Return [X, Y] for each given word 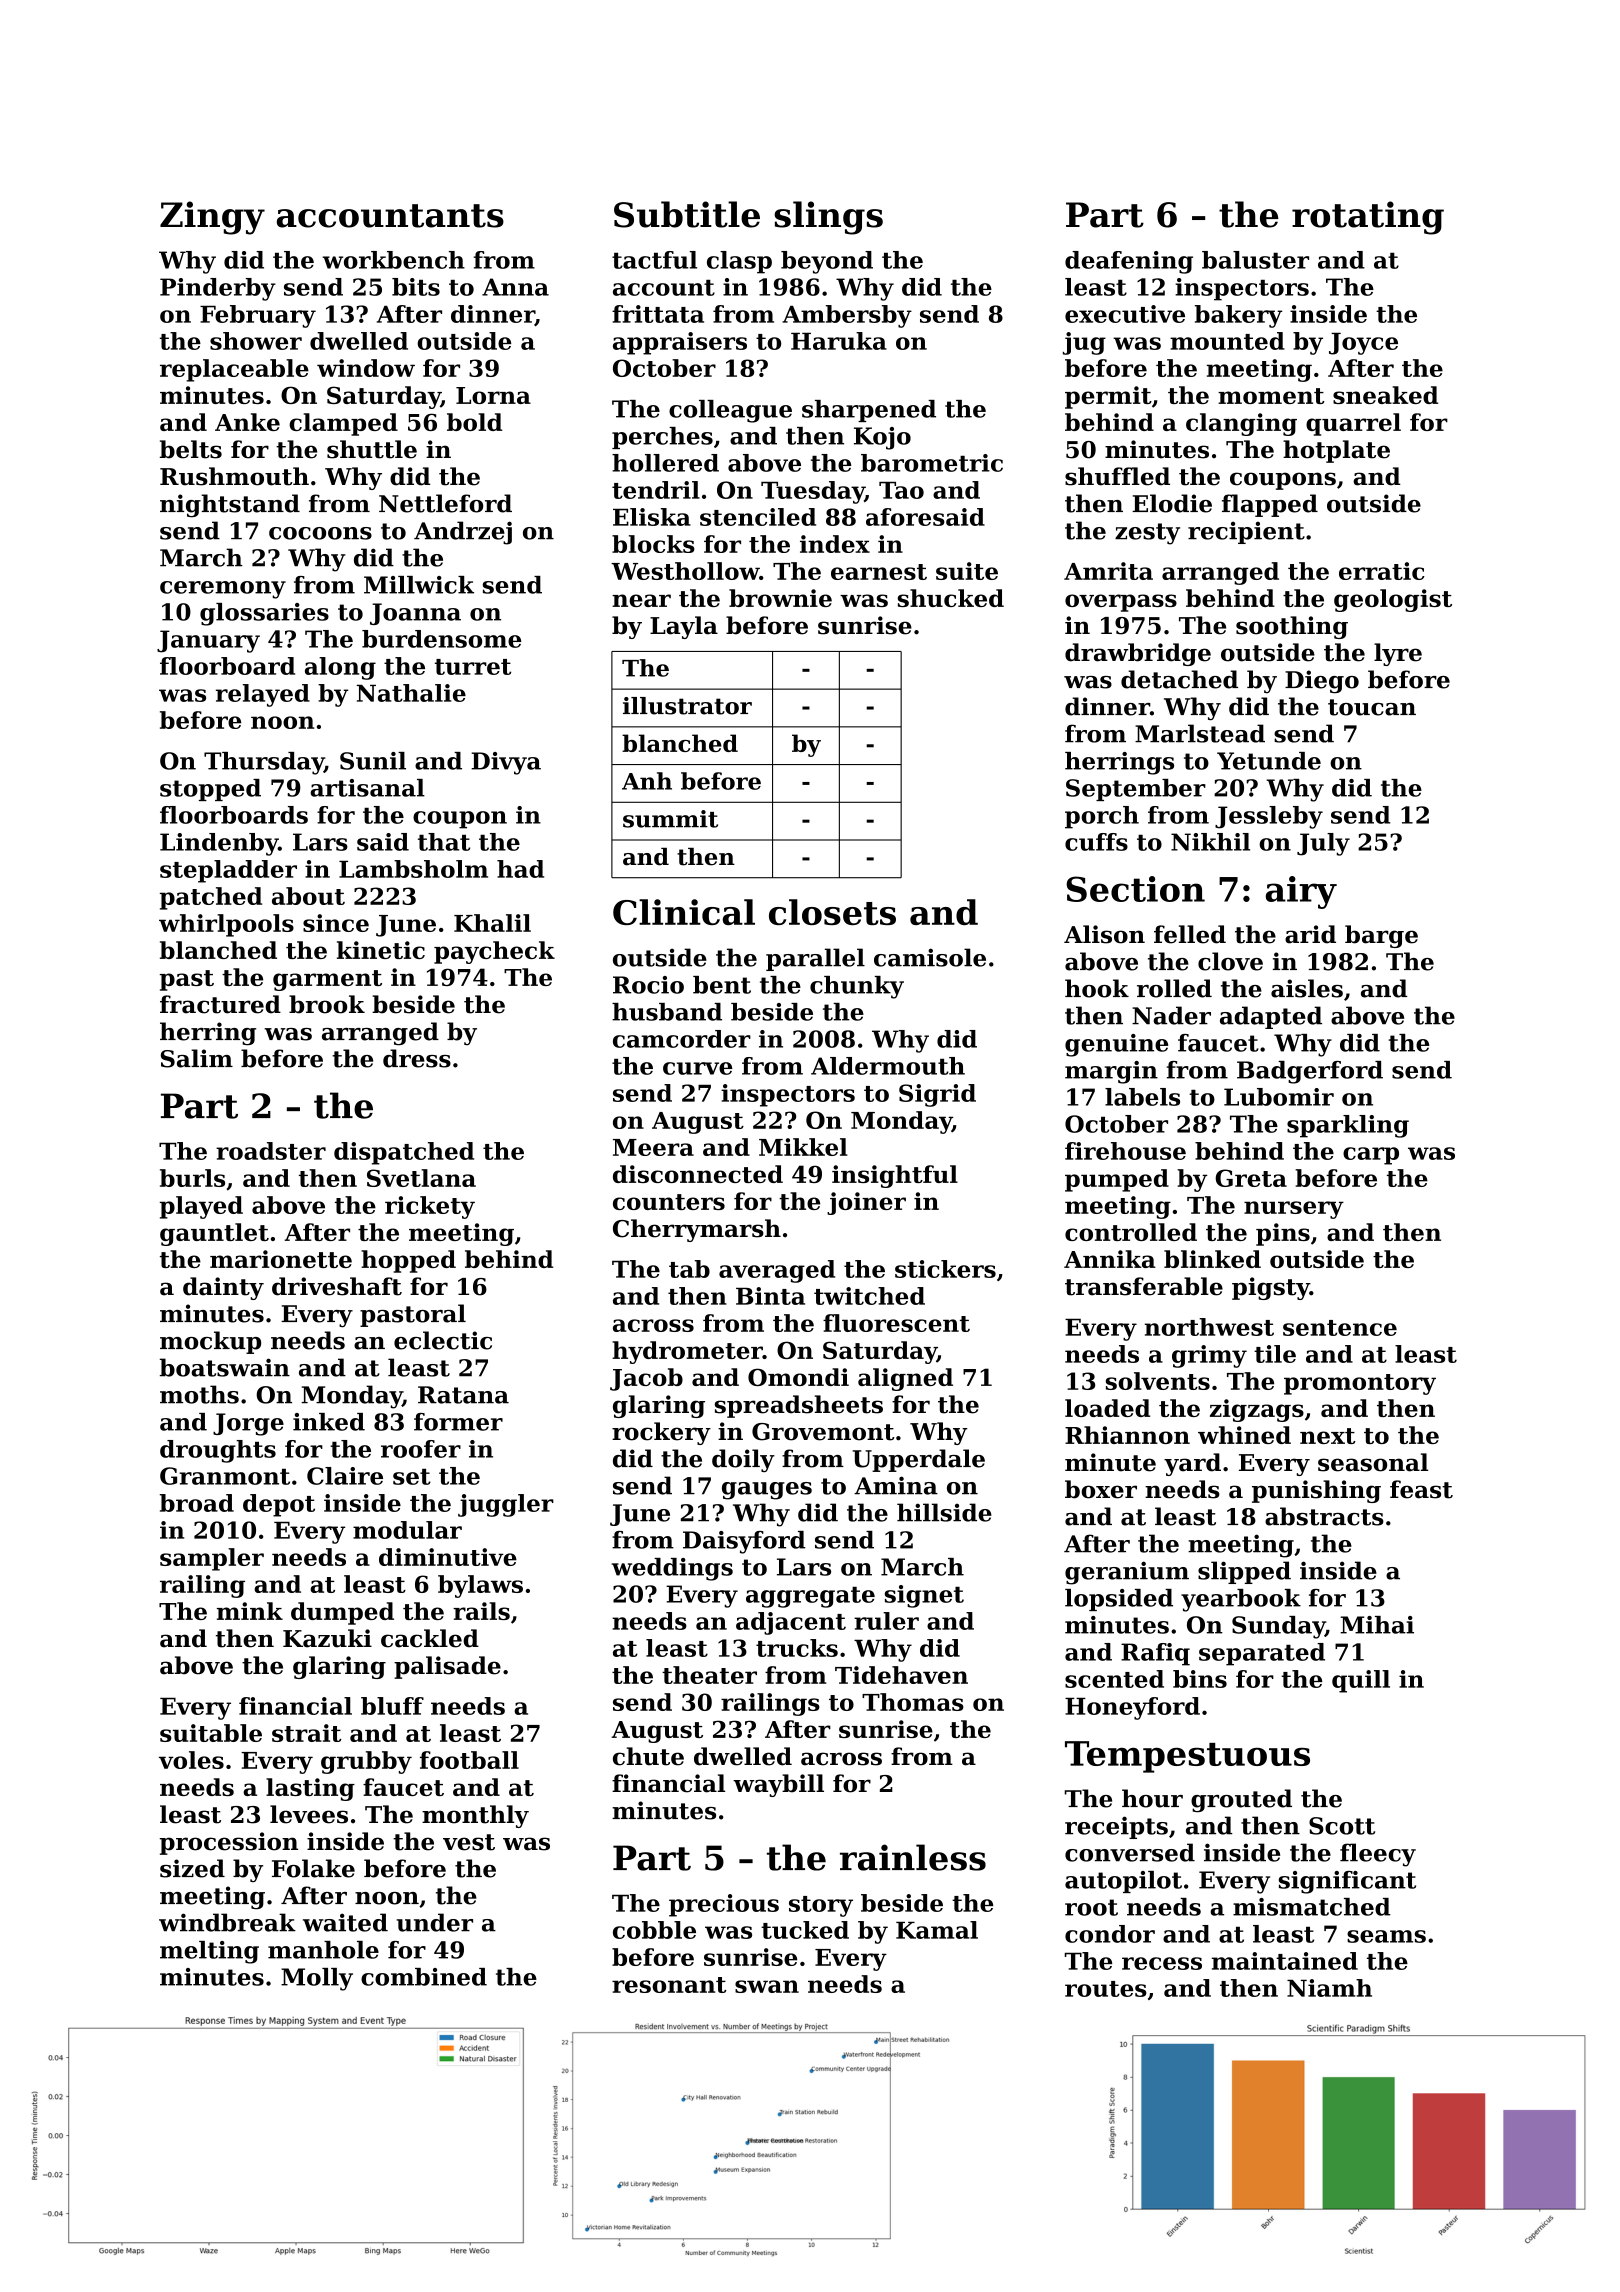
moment [1271, 396]
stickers [945, 1269]
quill [1361, 1681]
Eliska [652, 517]
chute [648, 1756]
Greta [1251, 1178]
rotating [1368, 218]
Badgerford [1310, 1072]
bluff [392, 1706]
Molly [317, 1979]
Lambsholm [413, 869]
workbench [393, 260]
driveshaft [337, 1286]
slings [828, 218]
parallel [815, 959]
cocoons [320, 533]
